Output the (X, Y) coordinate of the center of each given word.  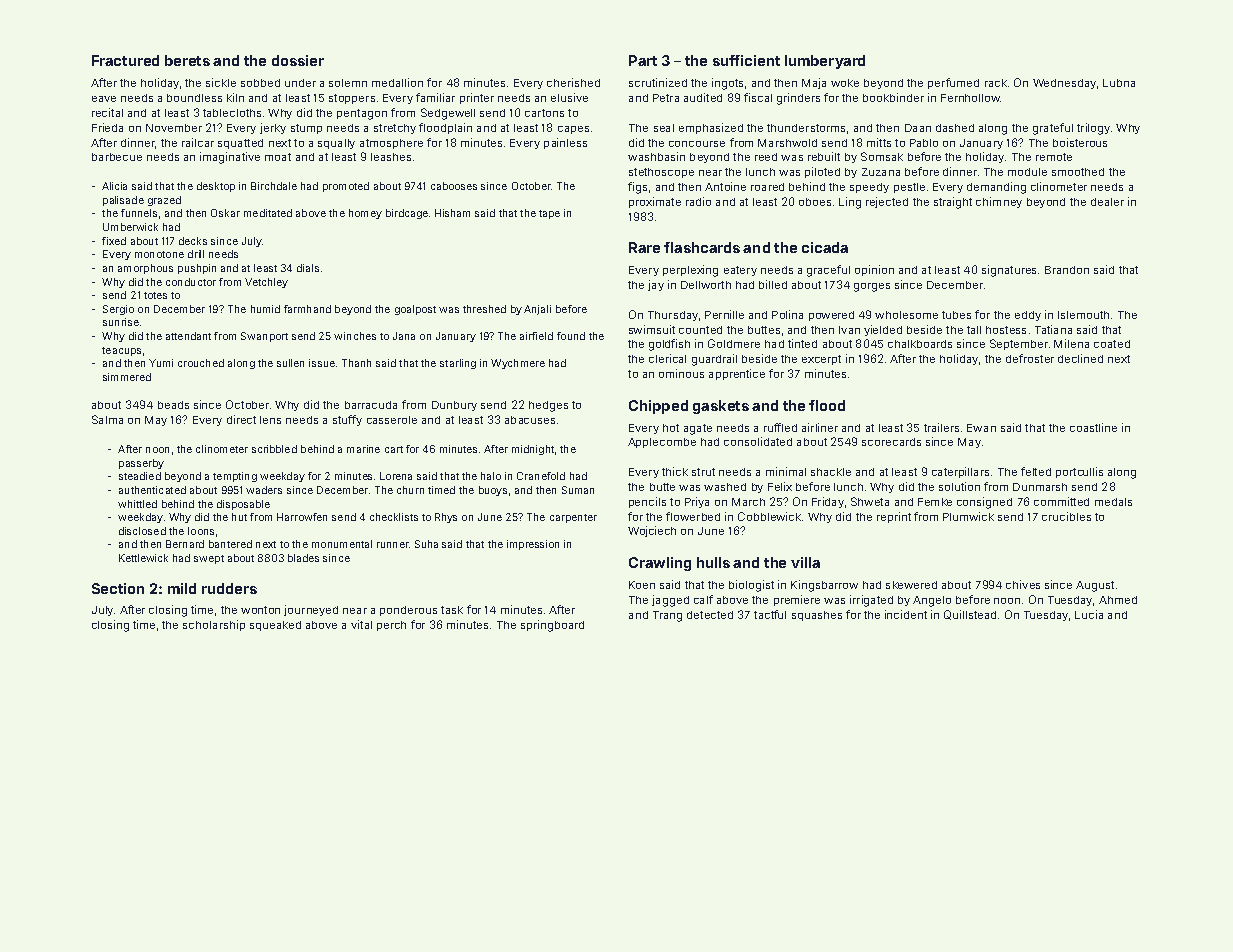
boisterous (1080, 142)
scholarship (214, 625)
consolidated (758, 441)
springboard (552, 626)
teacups (121, 351)
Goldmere (734, 343)
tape (549, 214)
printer (477, 98)
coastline (1093, 427)
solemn (348, 83)
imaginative (230, 158)
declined (1080, 358)
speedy (869, 188)
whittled (137, 504)
